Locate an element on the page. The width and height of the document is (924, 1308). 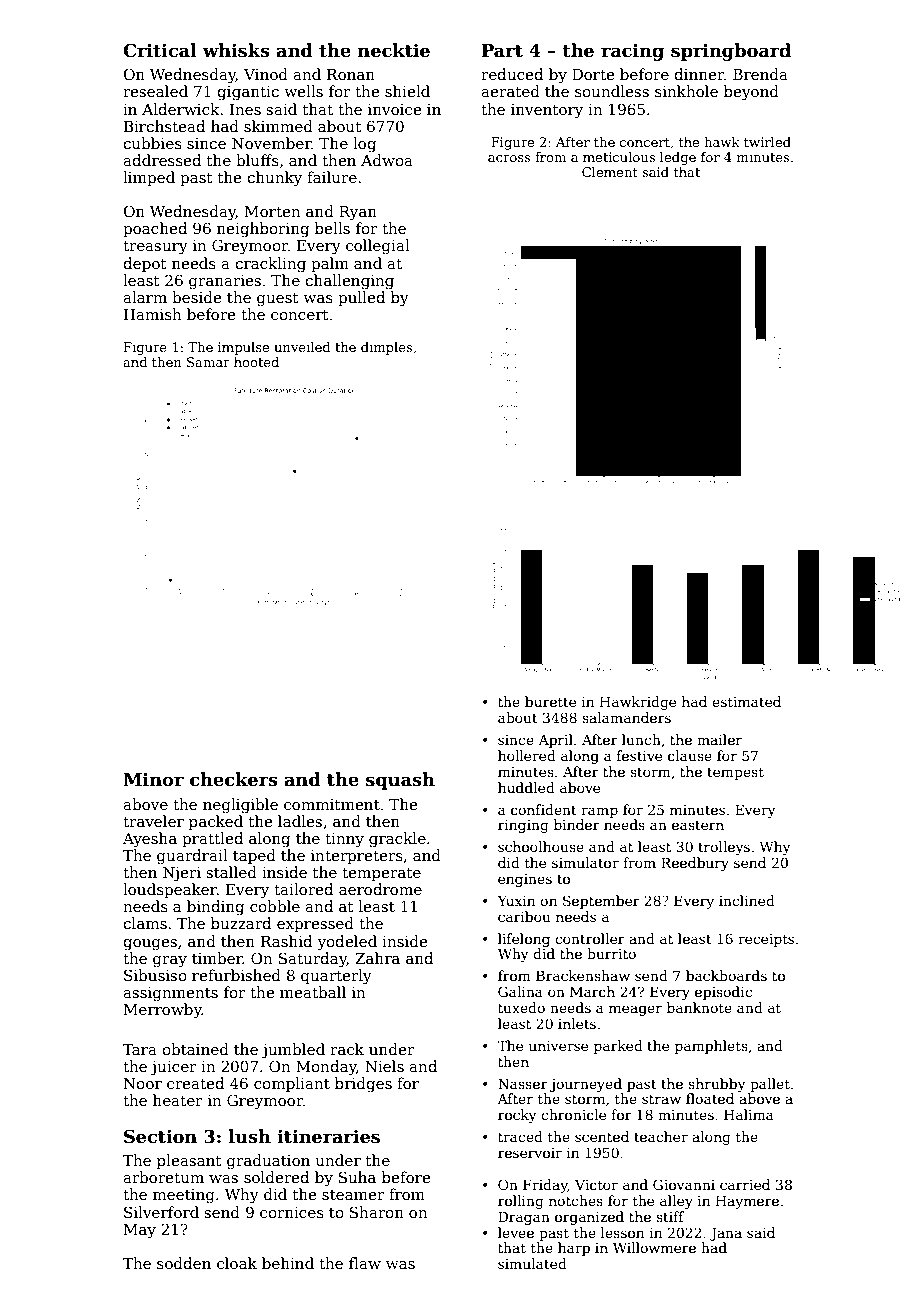
necktie is located at coordinates (394, 50).
